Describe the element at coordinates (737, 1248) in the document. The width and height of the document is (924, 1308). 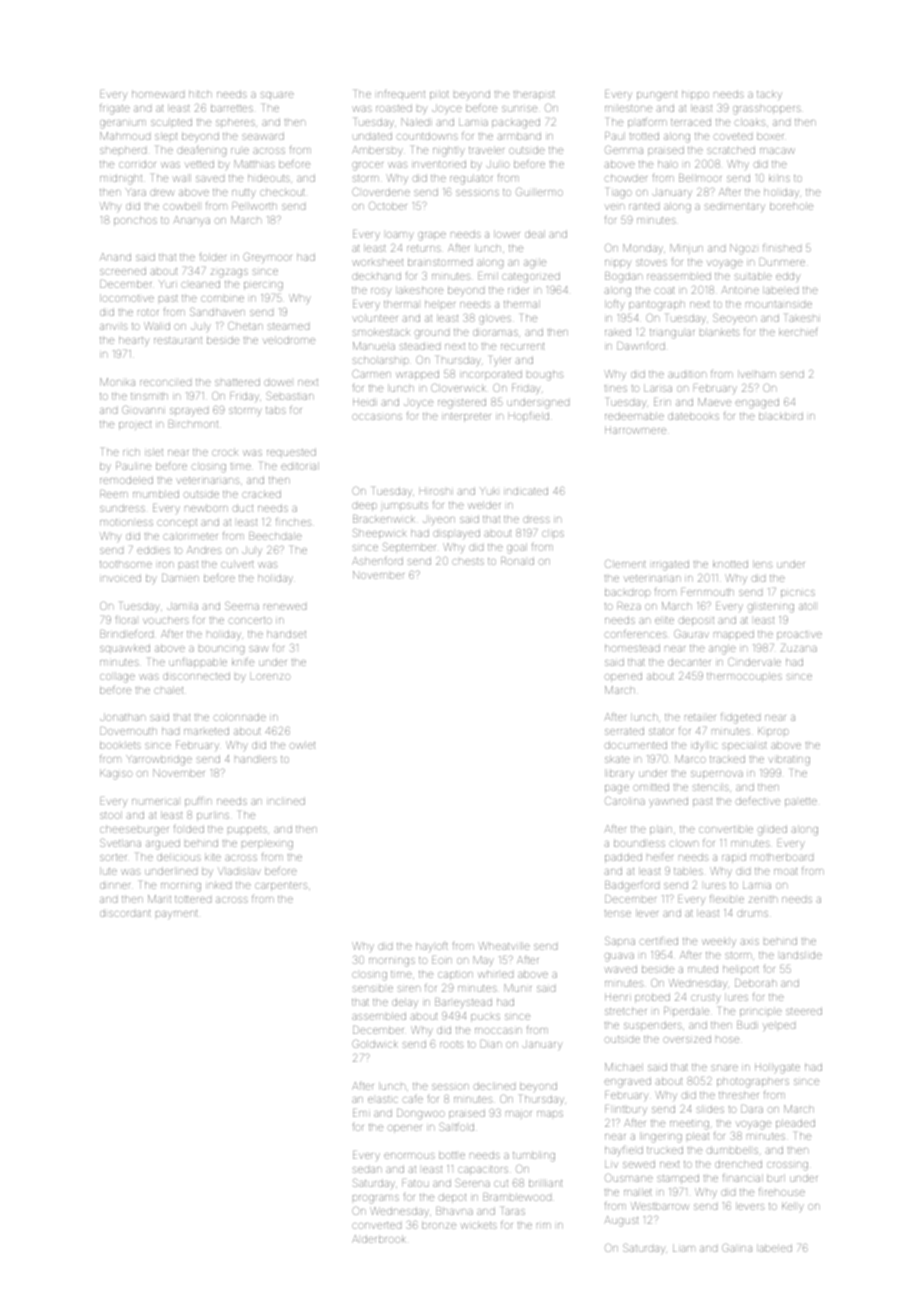
I see `Galina` at that location.
